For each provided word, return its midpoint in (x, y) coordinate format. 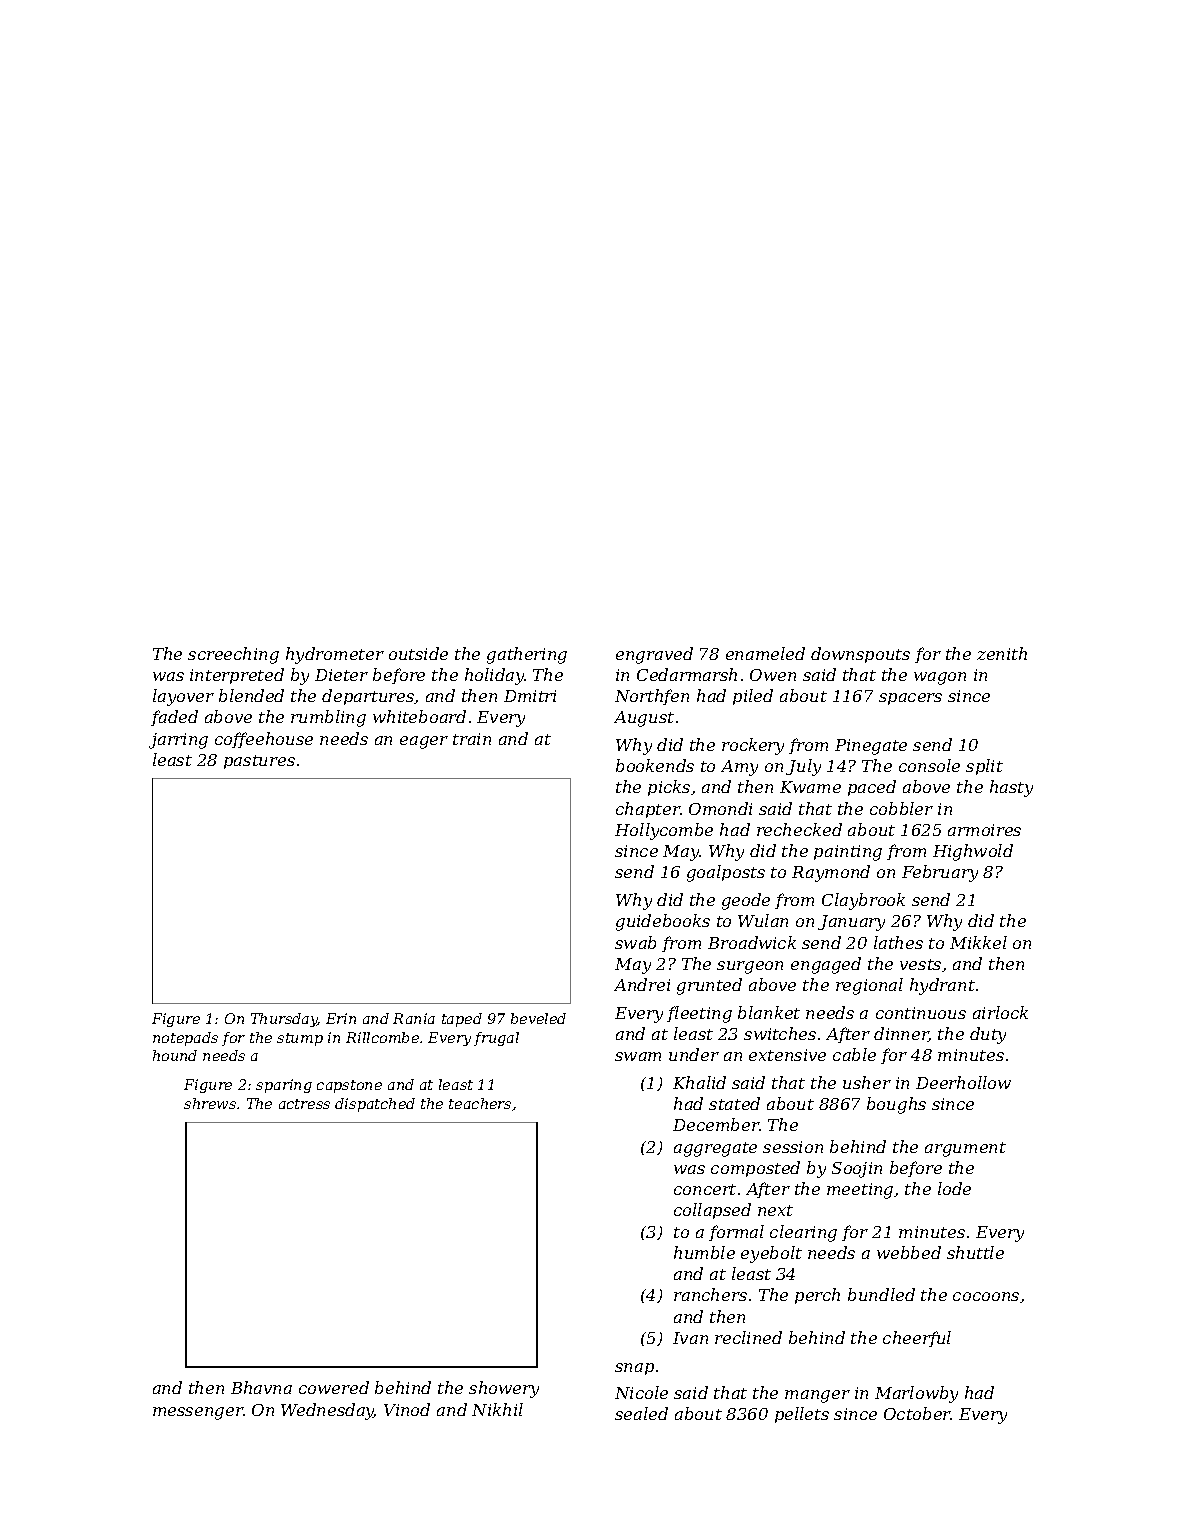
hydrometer (335, 655)
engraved (654, 655)
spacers (910, 699)
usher (867, 1082)
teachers (480, 1103)
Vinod (407, 1409)
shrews (210, 1103)
